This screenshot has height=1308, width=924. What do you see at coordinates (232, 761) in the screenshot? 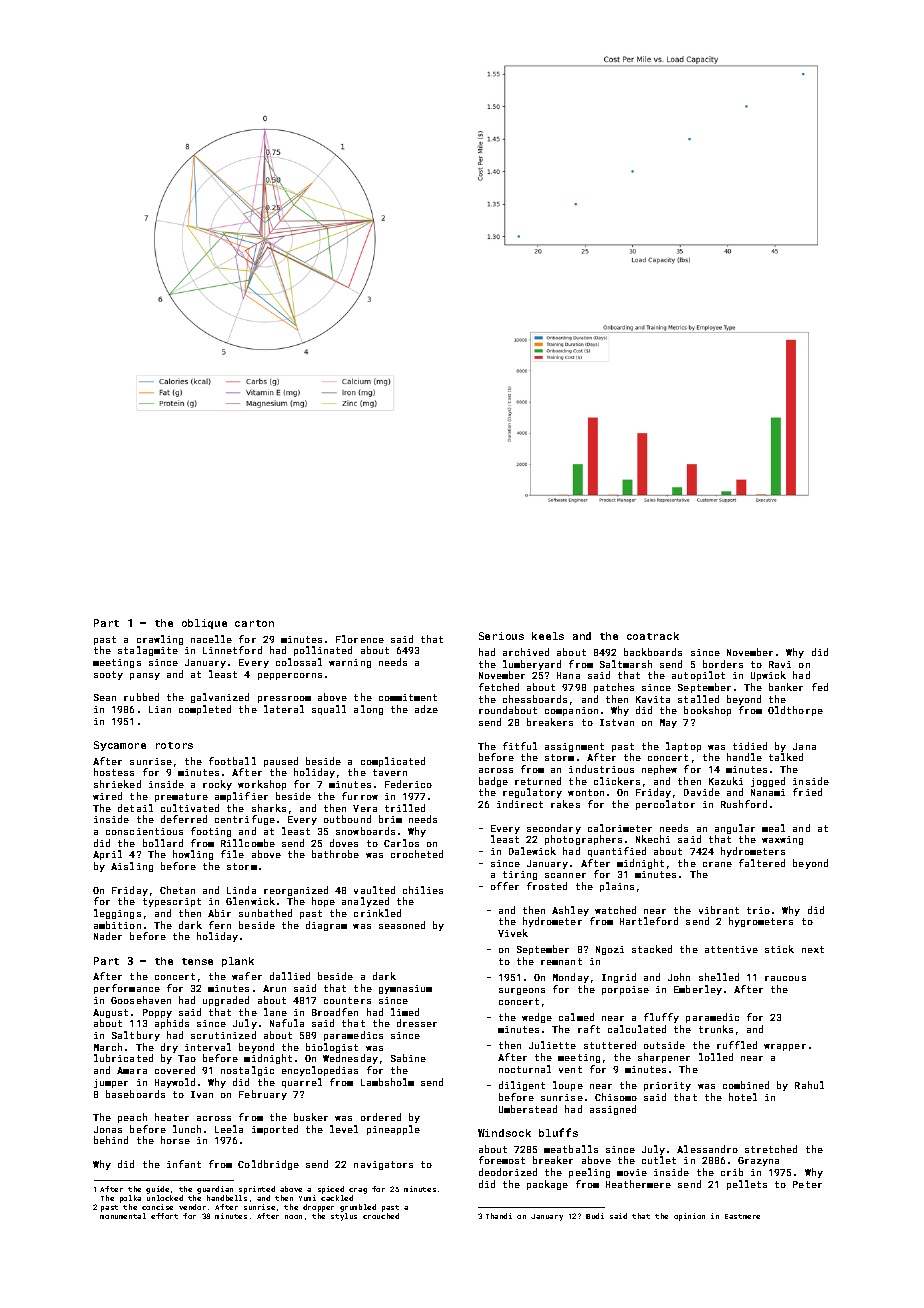
I see `football` at bounding box center [232, 761].
